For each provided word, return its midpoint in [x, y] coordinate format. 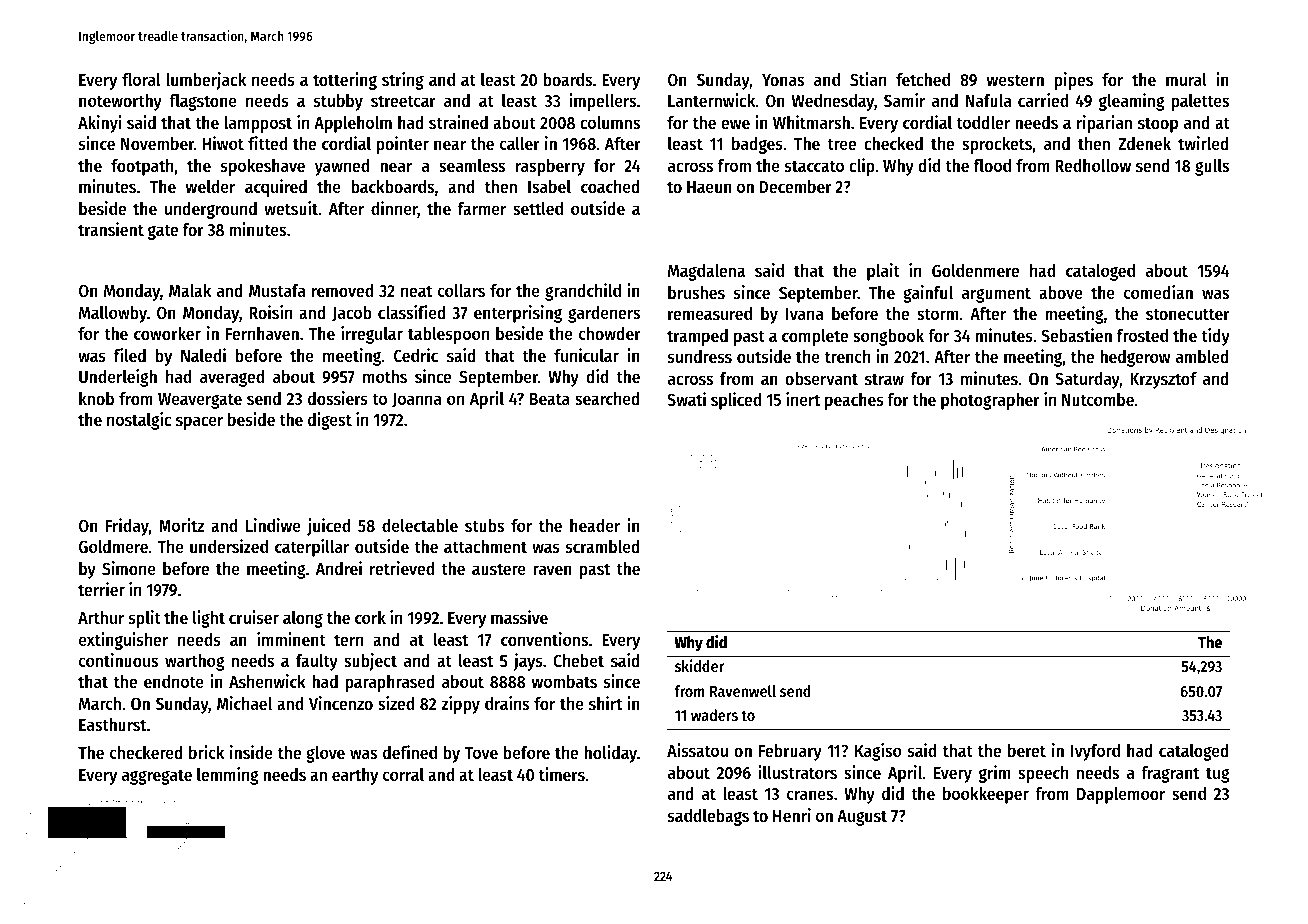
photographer [990, 401]
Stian [868, 79]
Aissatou [697, 750]
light [209, 619]
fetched [923, 79]
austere [499, 569]
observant [821, 378]
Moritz [181, 525]
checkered [146, 752]
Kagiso [878, 752]
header [595, 525]
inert [803, 399]
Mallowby [113, 314]
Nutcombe [1098, 399]
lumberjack [206, 81]
